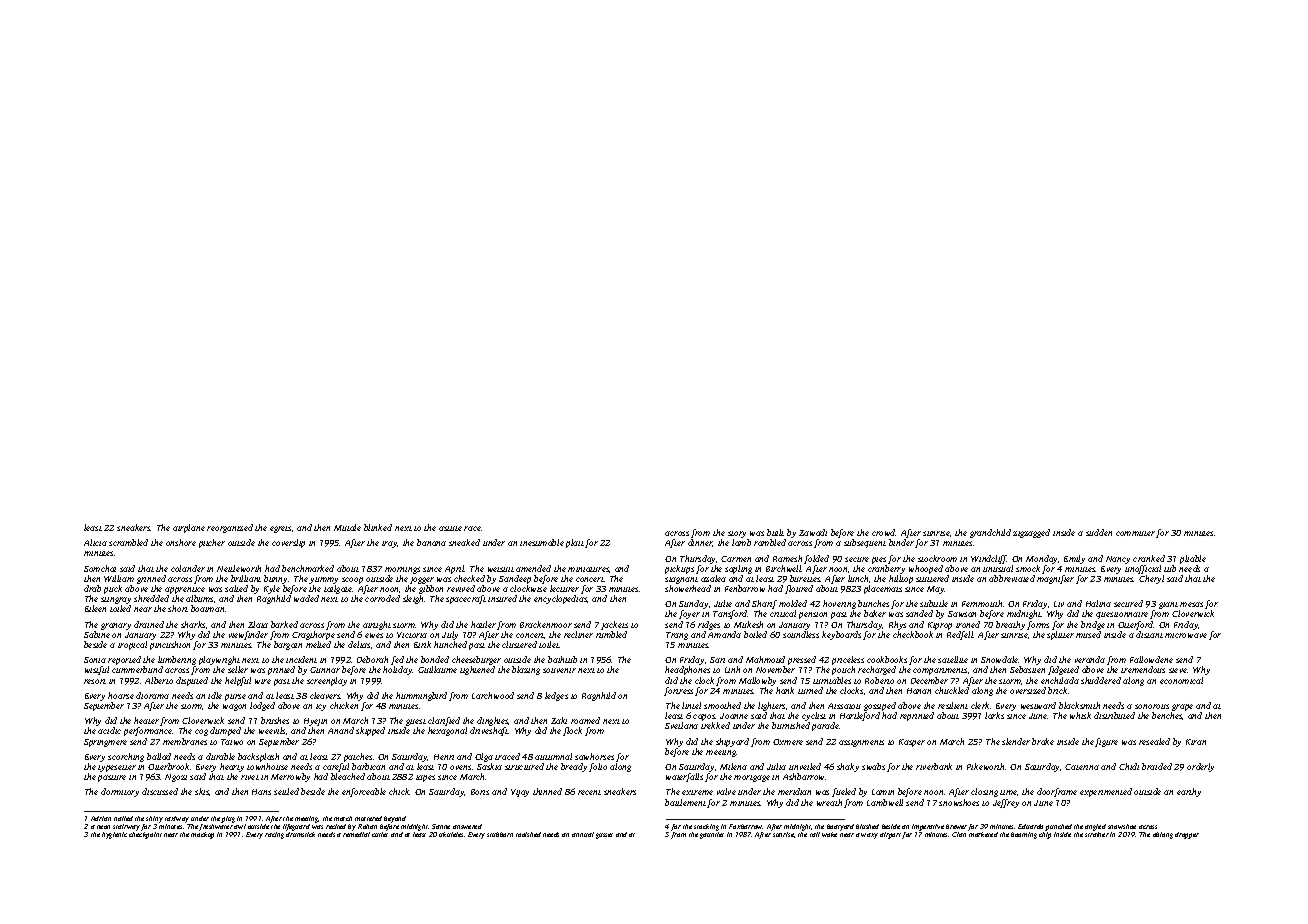  I want to click on figure, so click(1106, 742).
